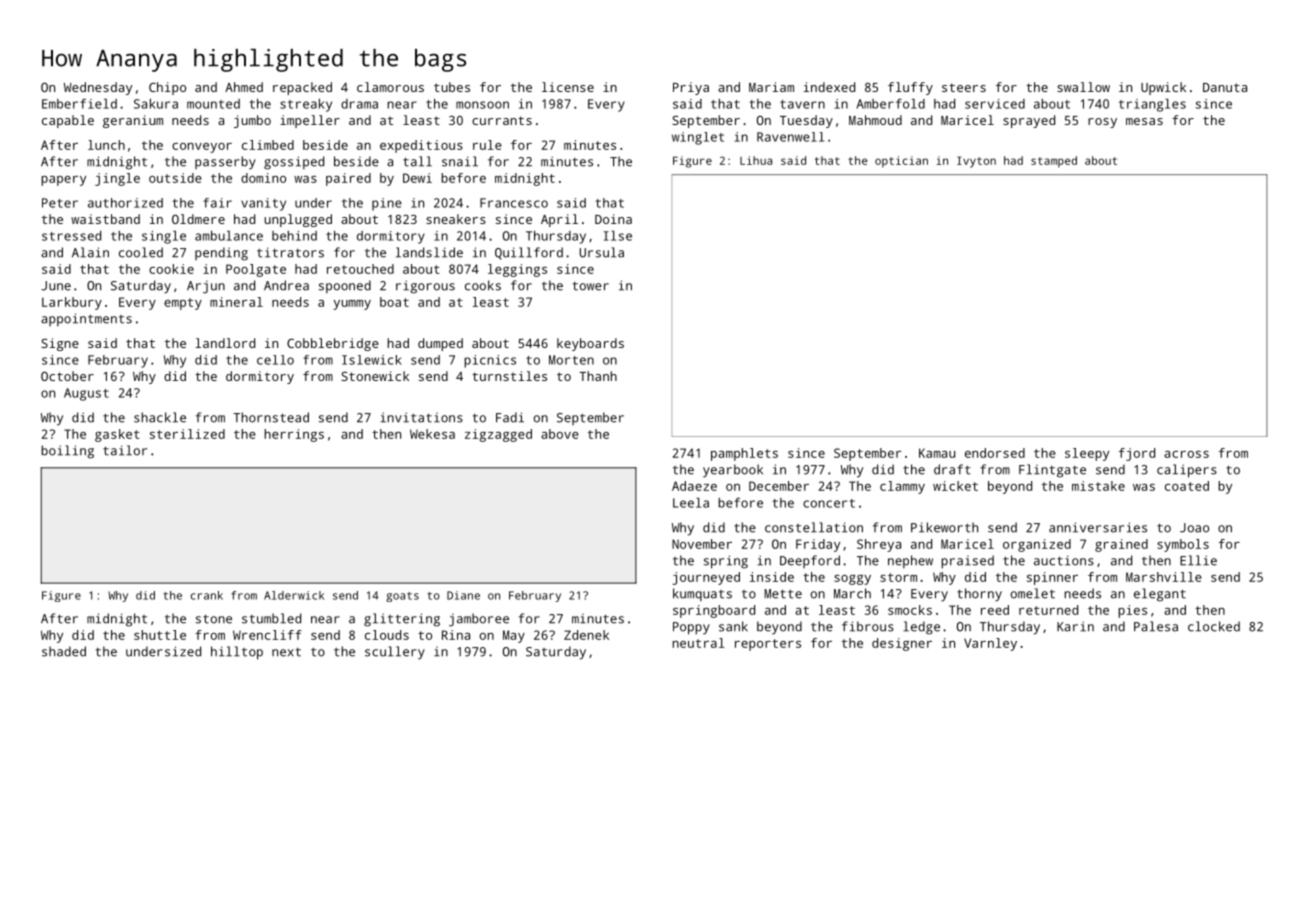 The image size is (1308, 924). What do you see at coordinates (198, 219) in the page?
I see `Oldmere` at bounding box center [198, 219].
